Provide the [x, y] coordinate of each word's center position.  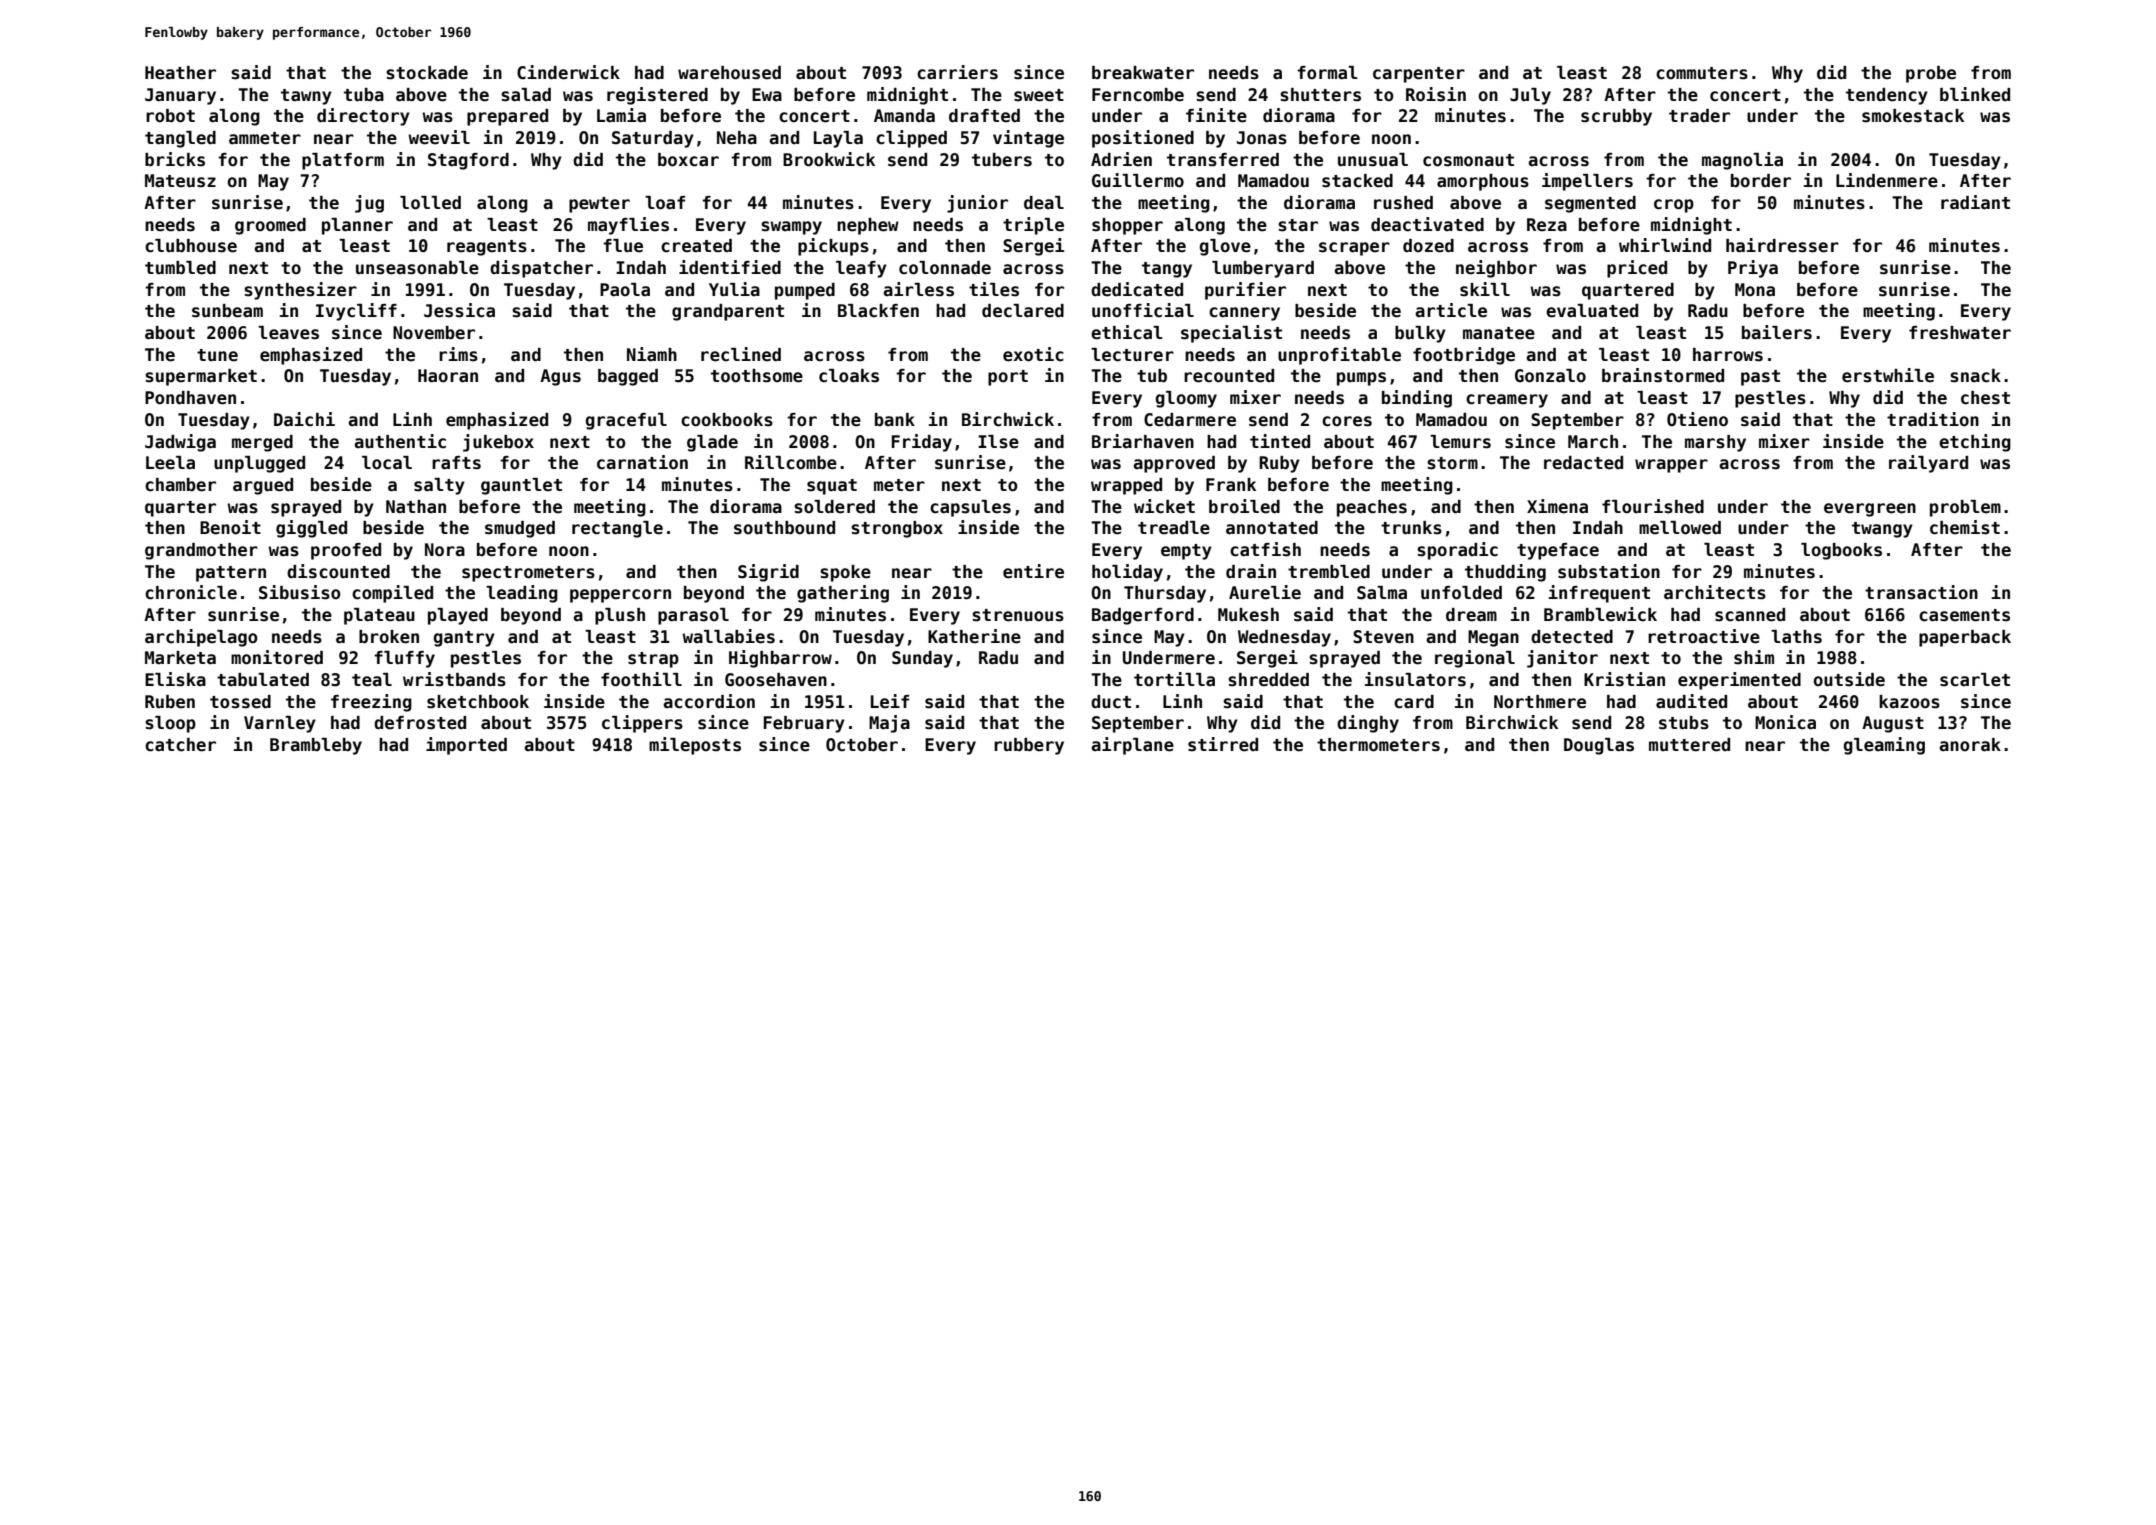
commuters [1702, 73]
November [434, 333]
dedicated [1137, 289]
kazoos [1909, 702]
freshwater [1960, 333]
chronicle [191, 592]
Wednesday [1284, 638]
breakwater [1143, 73]
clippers [642, 724]
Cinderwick [568, 72]
